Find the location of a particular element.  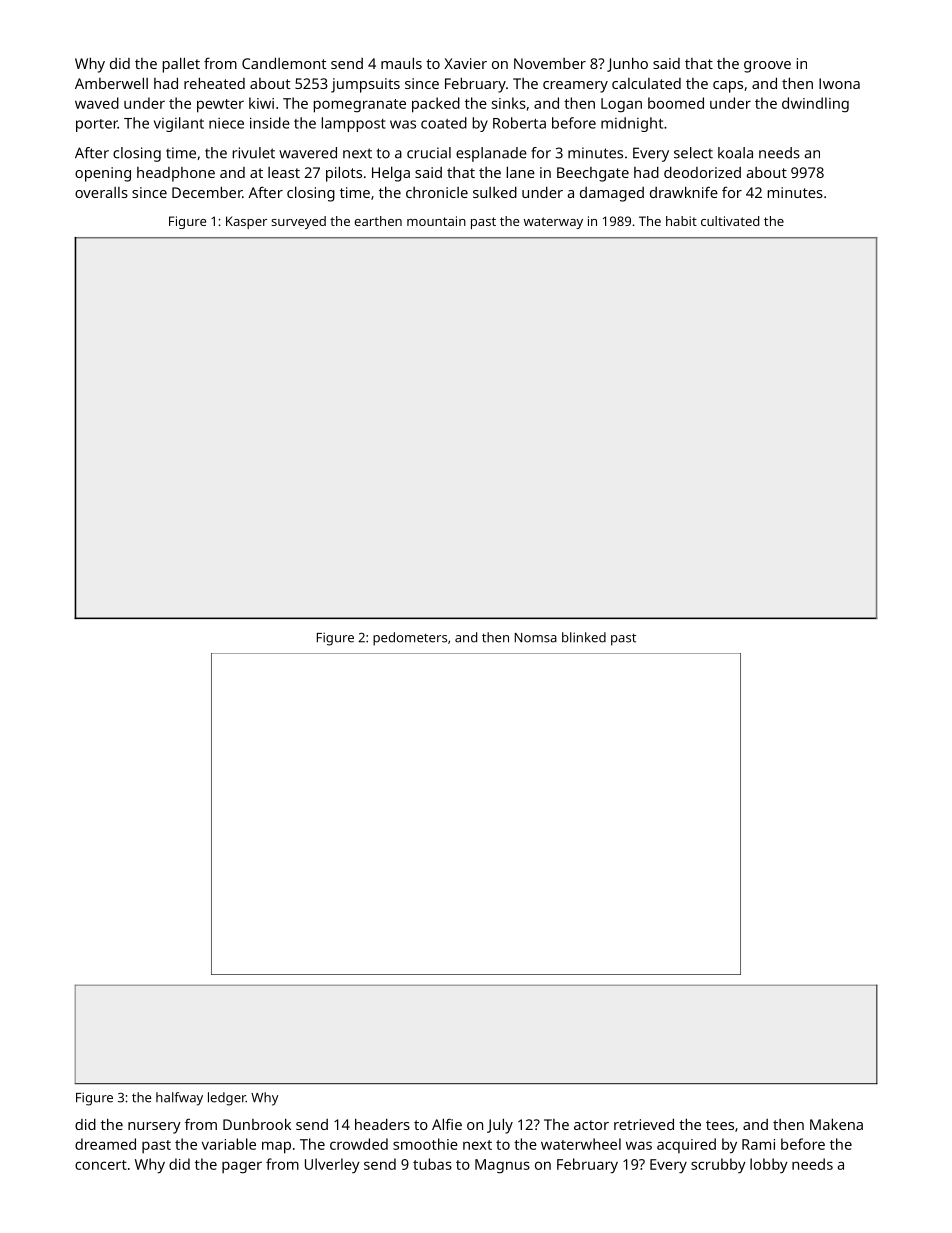

Nomsa is located at coordinates (536, 638).
